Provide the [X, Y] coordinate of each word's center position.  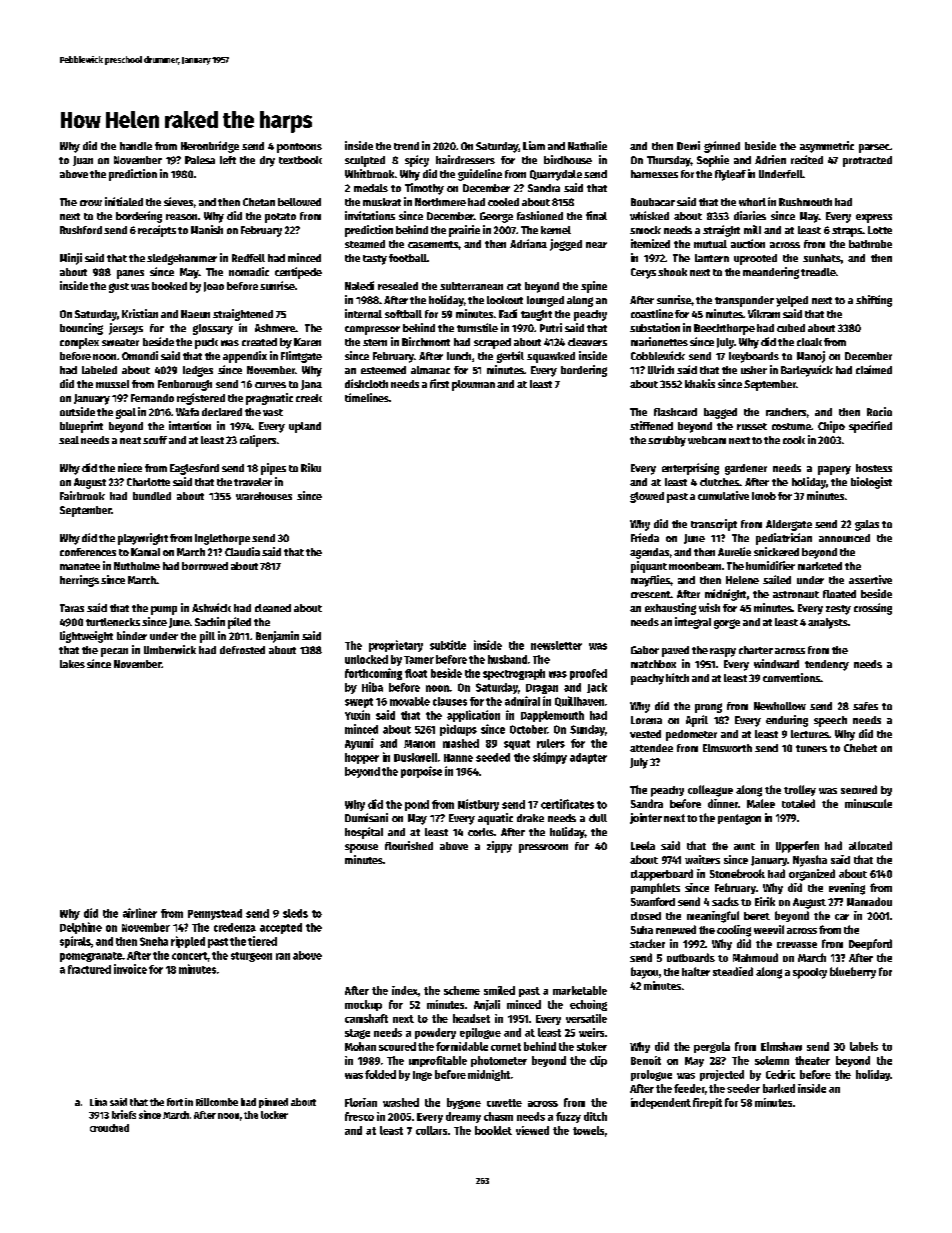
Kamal [145, 552]
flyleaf [730, 175]
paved [675, 651]
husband [507, 659]
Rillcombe [217, 1102]
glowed [647, 497]
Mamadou [869, 901]
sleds [295, 913]
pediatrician [784, 539]
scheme [462, 990]
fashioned [540, 215]
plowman [473, 385]
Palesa [200, 160]
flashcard [675, 412]
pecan [114, 652]
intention [190, 425]
